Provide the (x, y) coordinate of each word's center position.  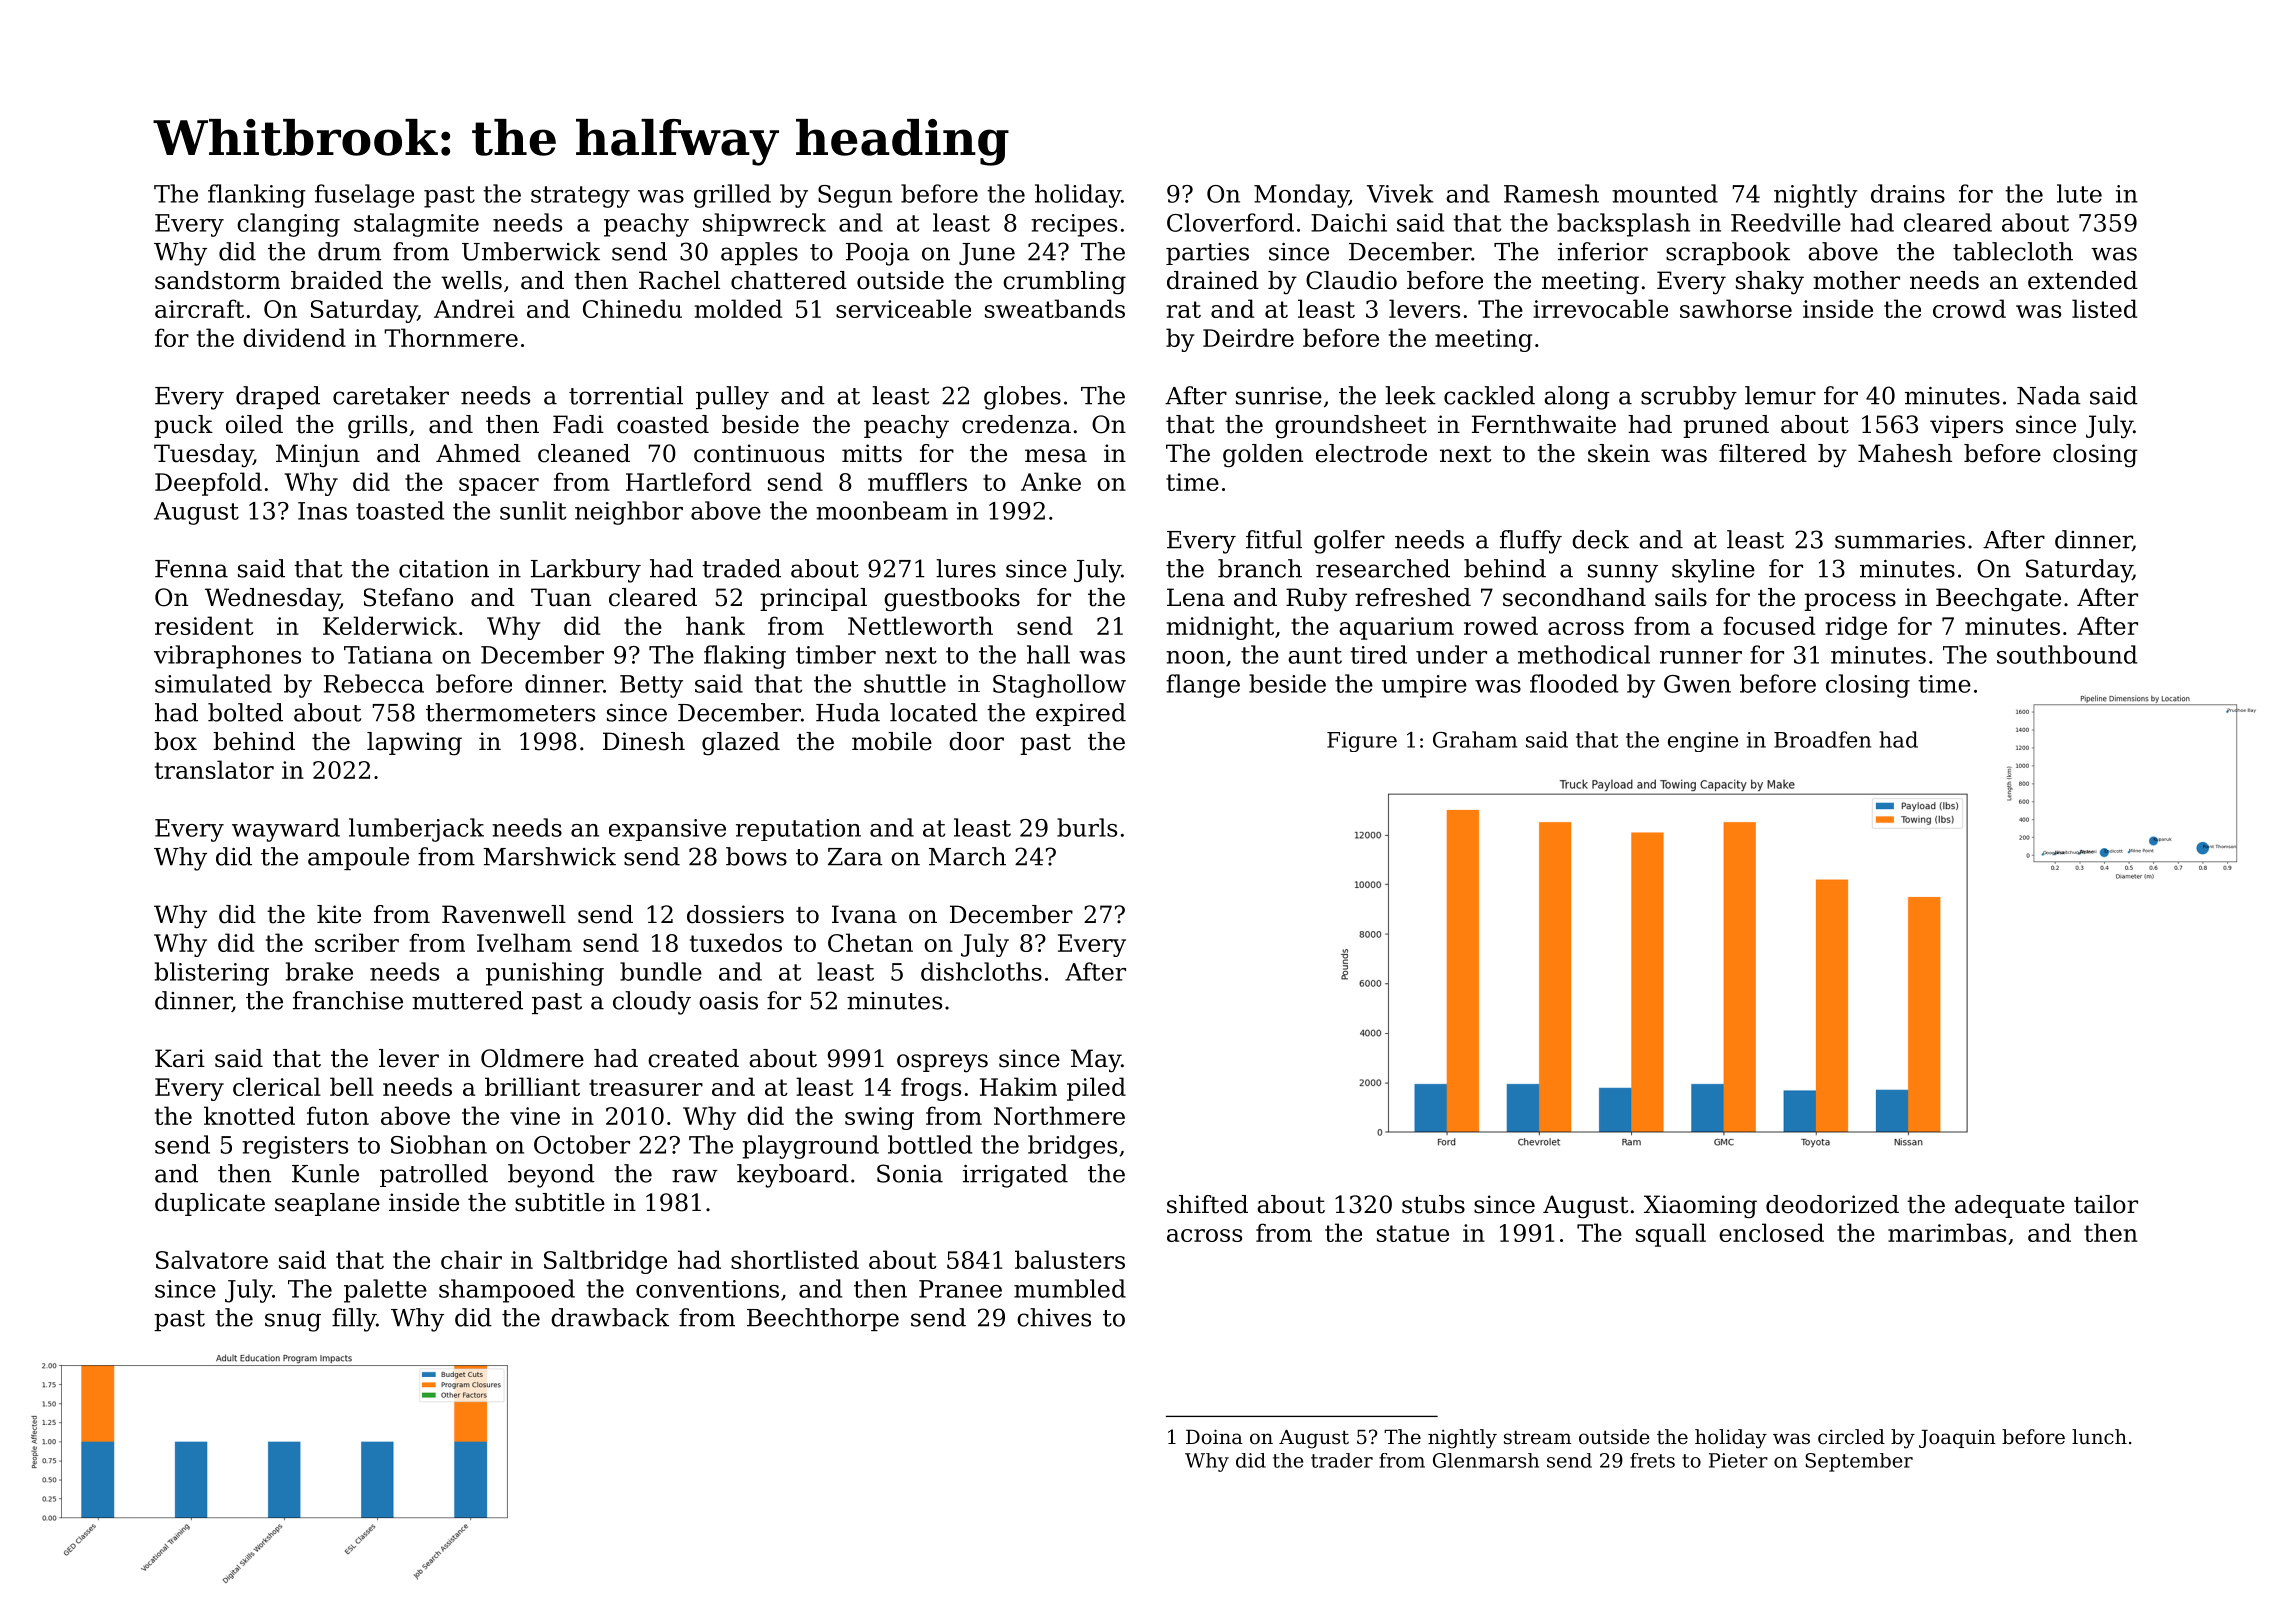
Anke (1051, 481)
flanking (257, 196)
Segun (855, 196)
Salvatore (212, 1259)
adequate (2010, 1206)
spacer (499, 487)
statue (1413, 1233)
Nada (2049, 395)
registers (295, 1147)
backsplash (1623, 225)
